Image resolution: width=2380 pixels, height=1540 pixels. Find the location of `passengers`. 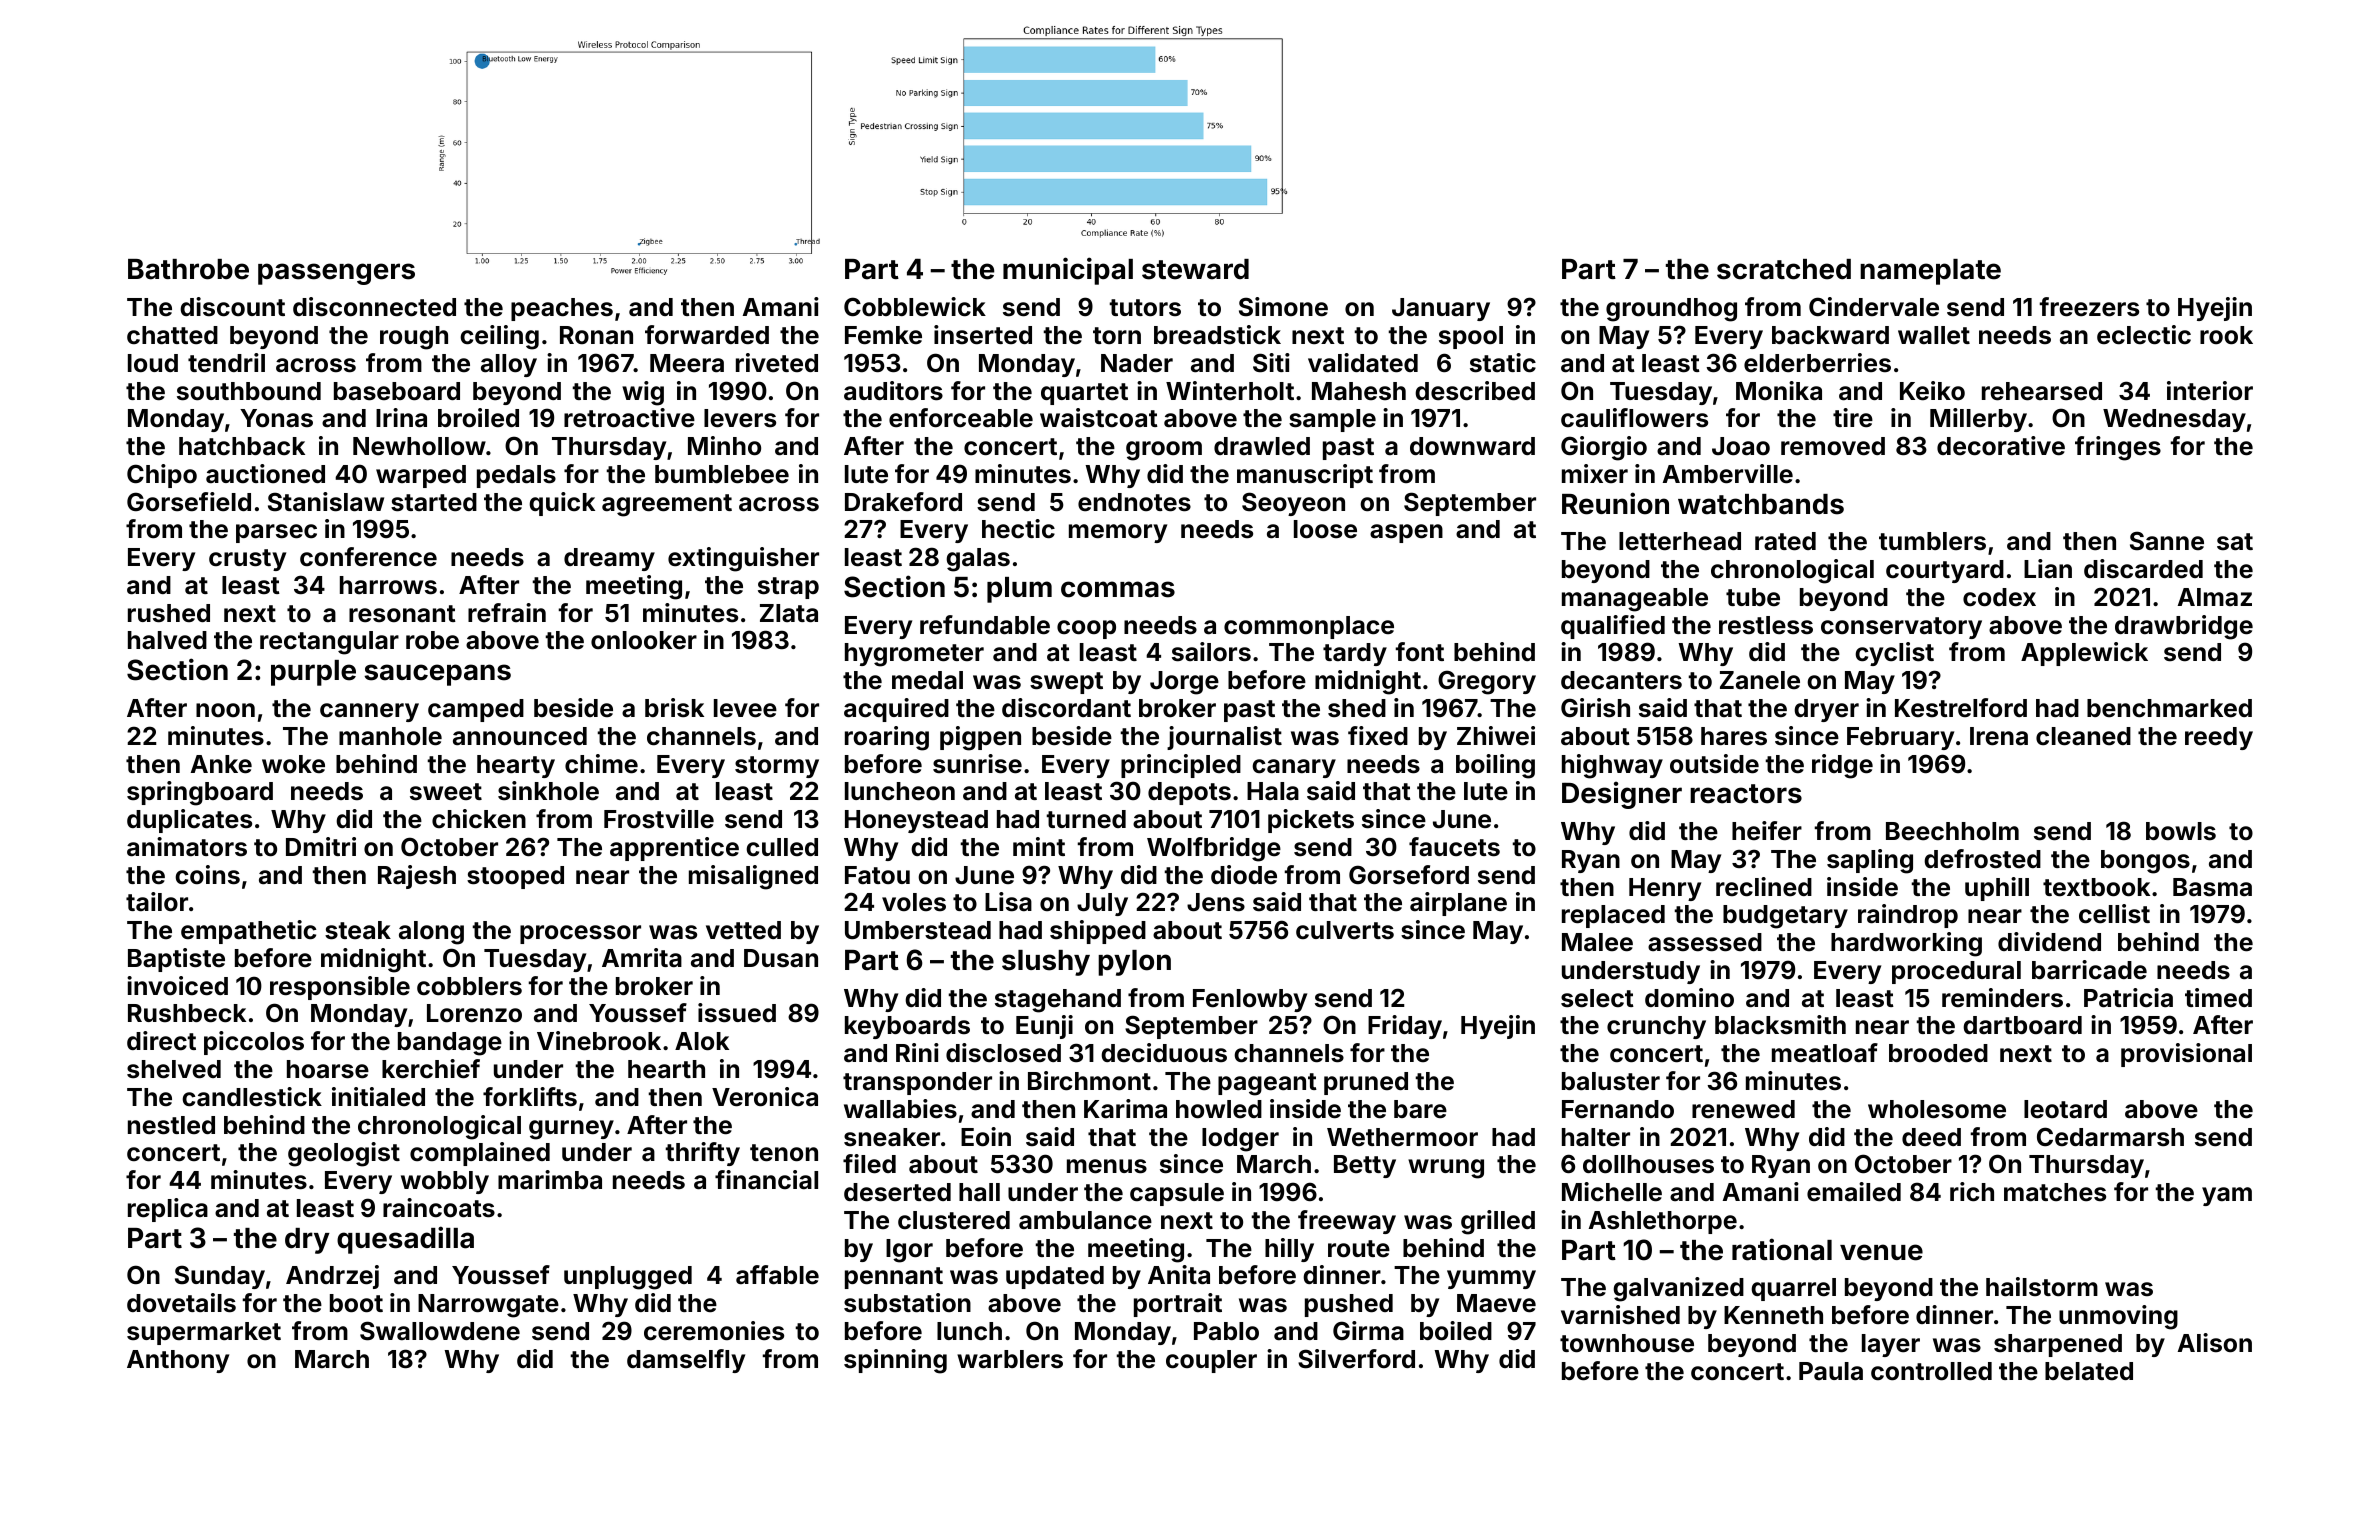

passengers is located at coordinates (336, 274).
